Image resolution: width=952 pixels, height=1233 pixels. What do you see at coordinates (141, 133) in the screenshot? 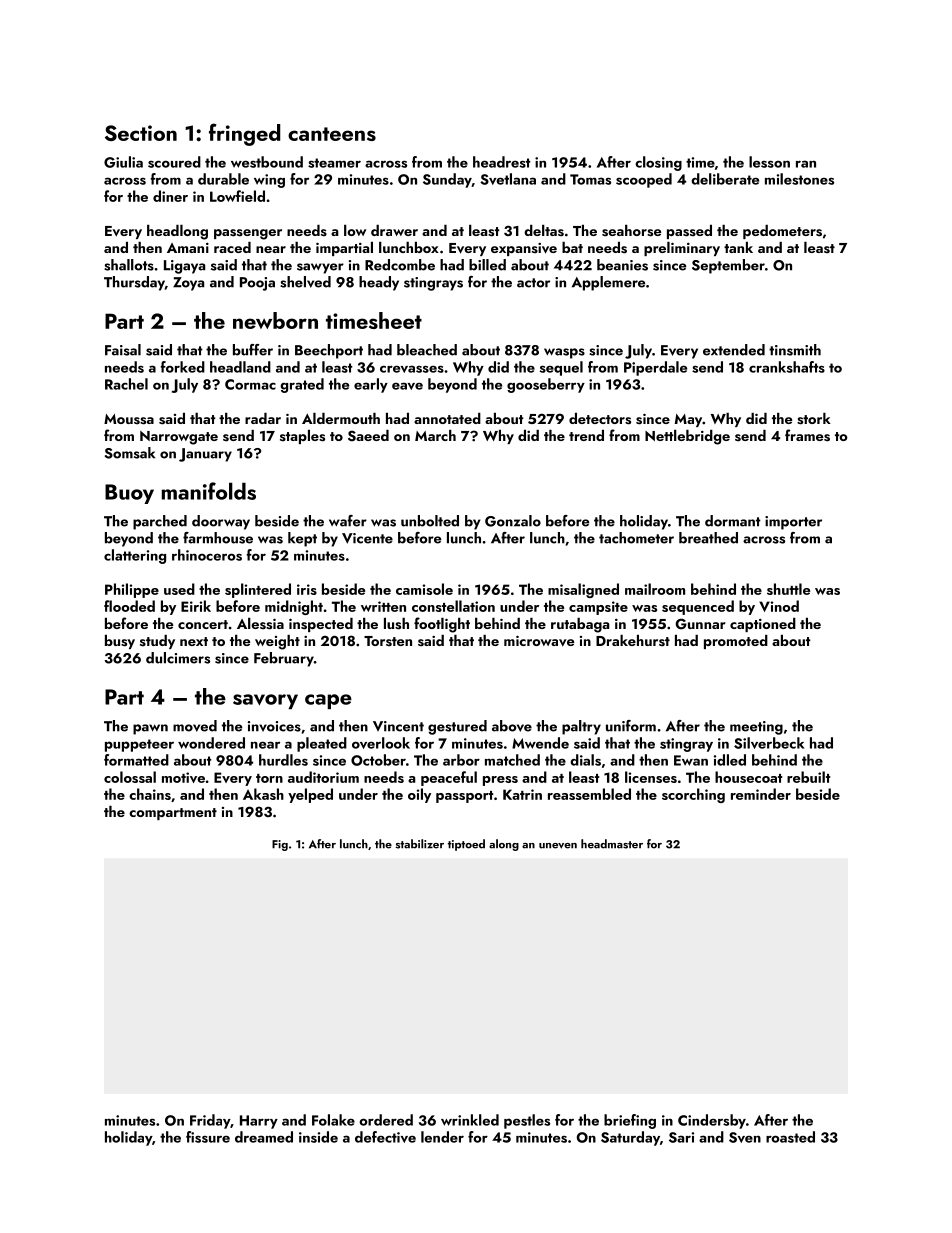
I see `Section` at bounding box center [141, 133].
